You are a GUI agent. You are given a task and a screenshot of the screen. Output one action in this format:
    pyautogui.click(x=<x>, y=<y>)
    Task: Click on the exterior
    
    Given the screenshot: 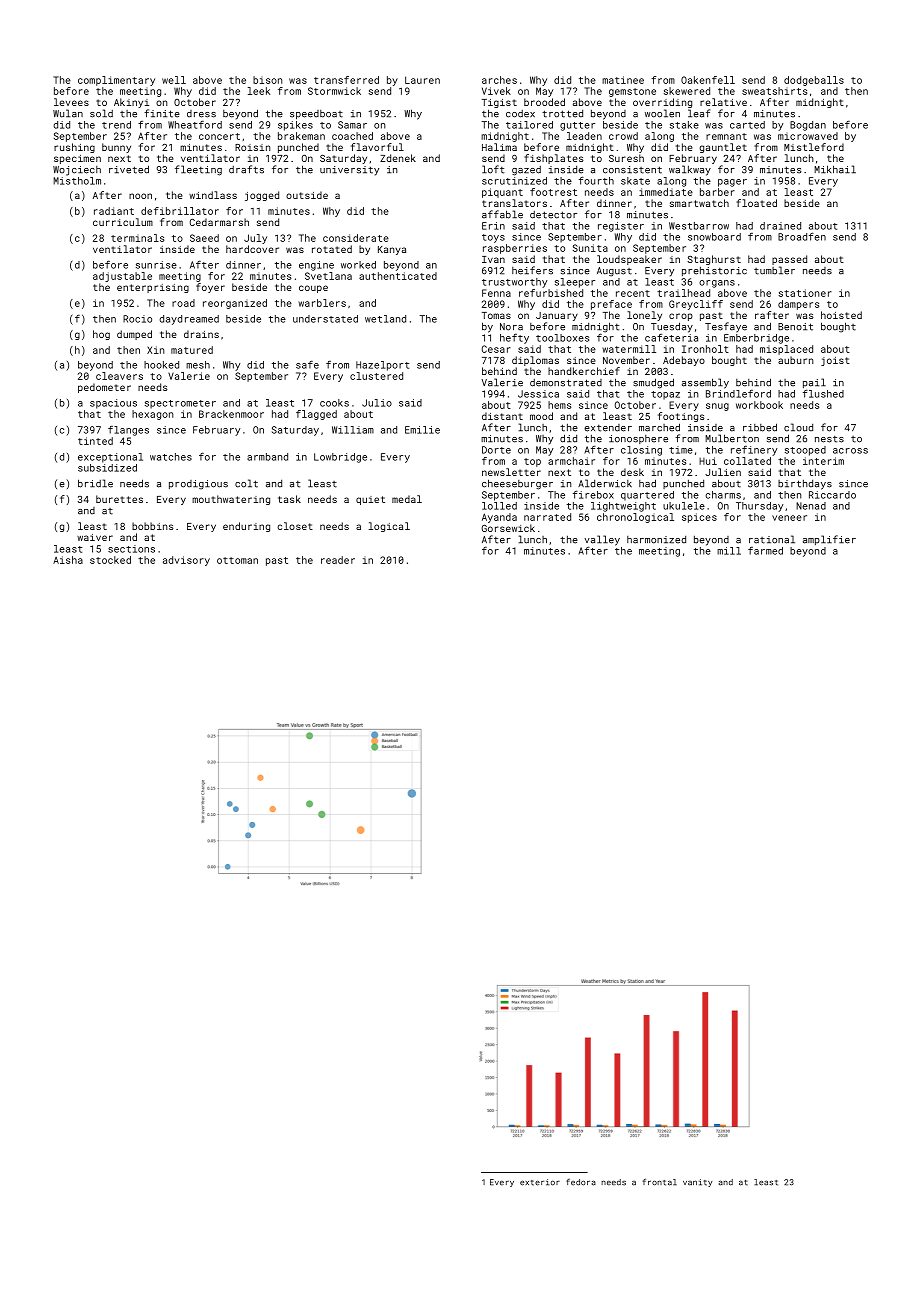 What is the action you would take?
    pyautogui.click(x=540, y=1182)
